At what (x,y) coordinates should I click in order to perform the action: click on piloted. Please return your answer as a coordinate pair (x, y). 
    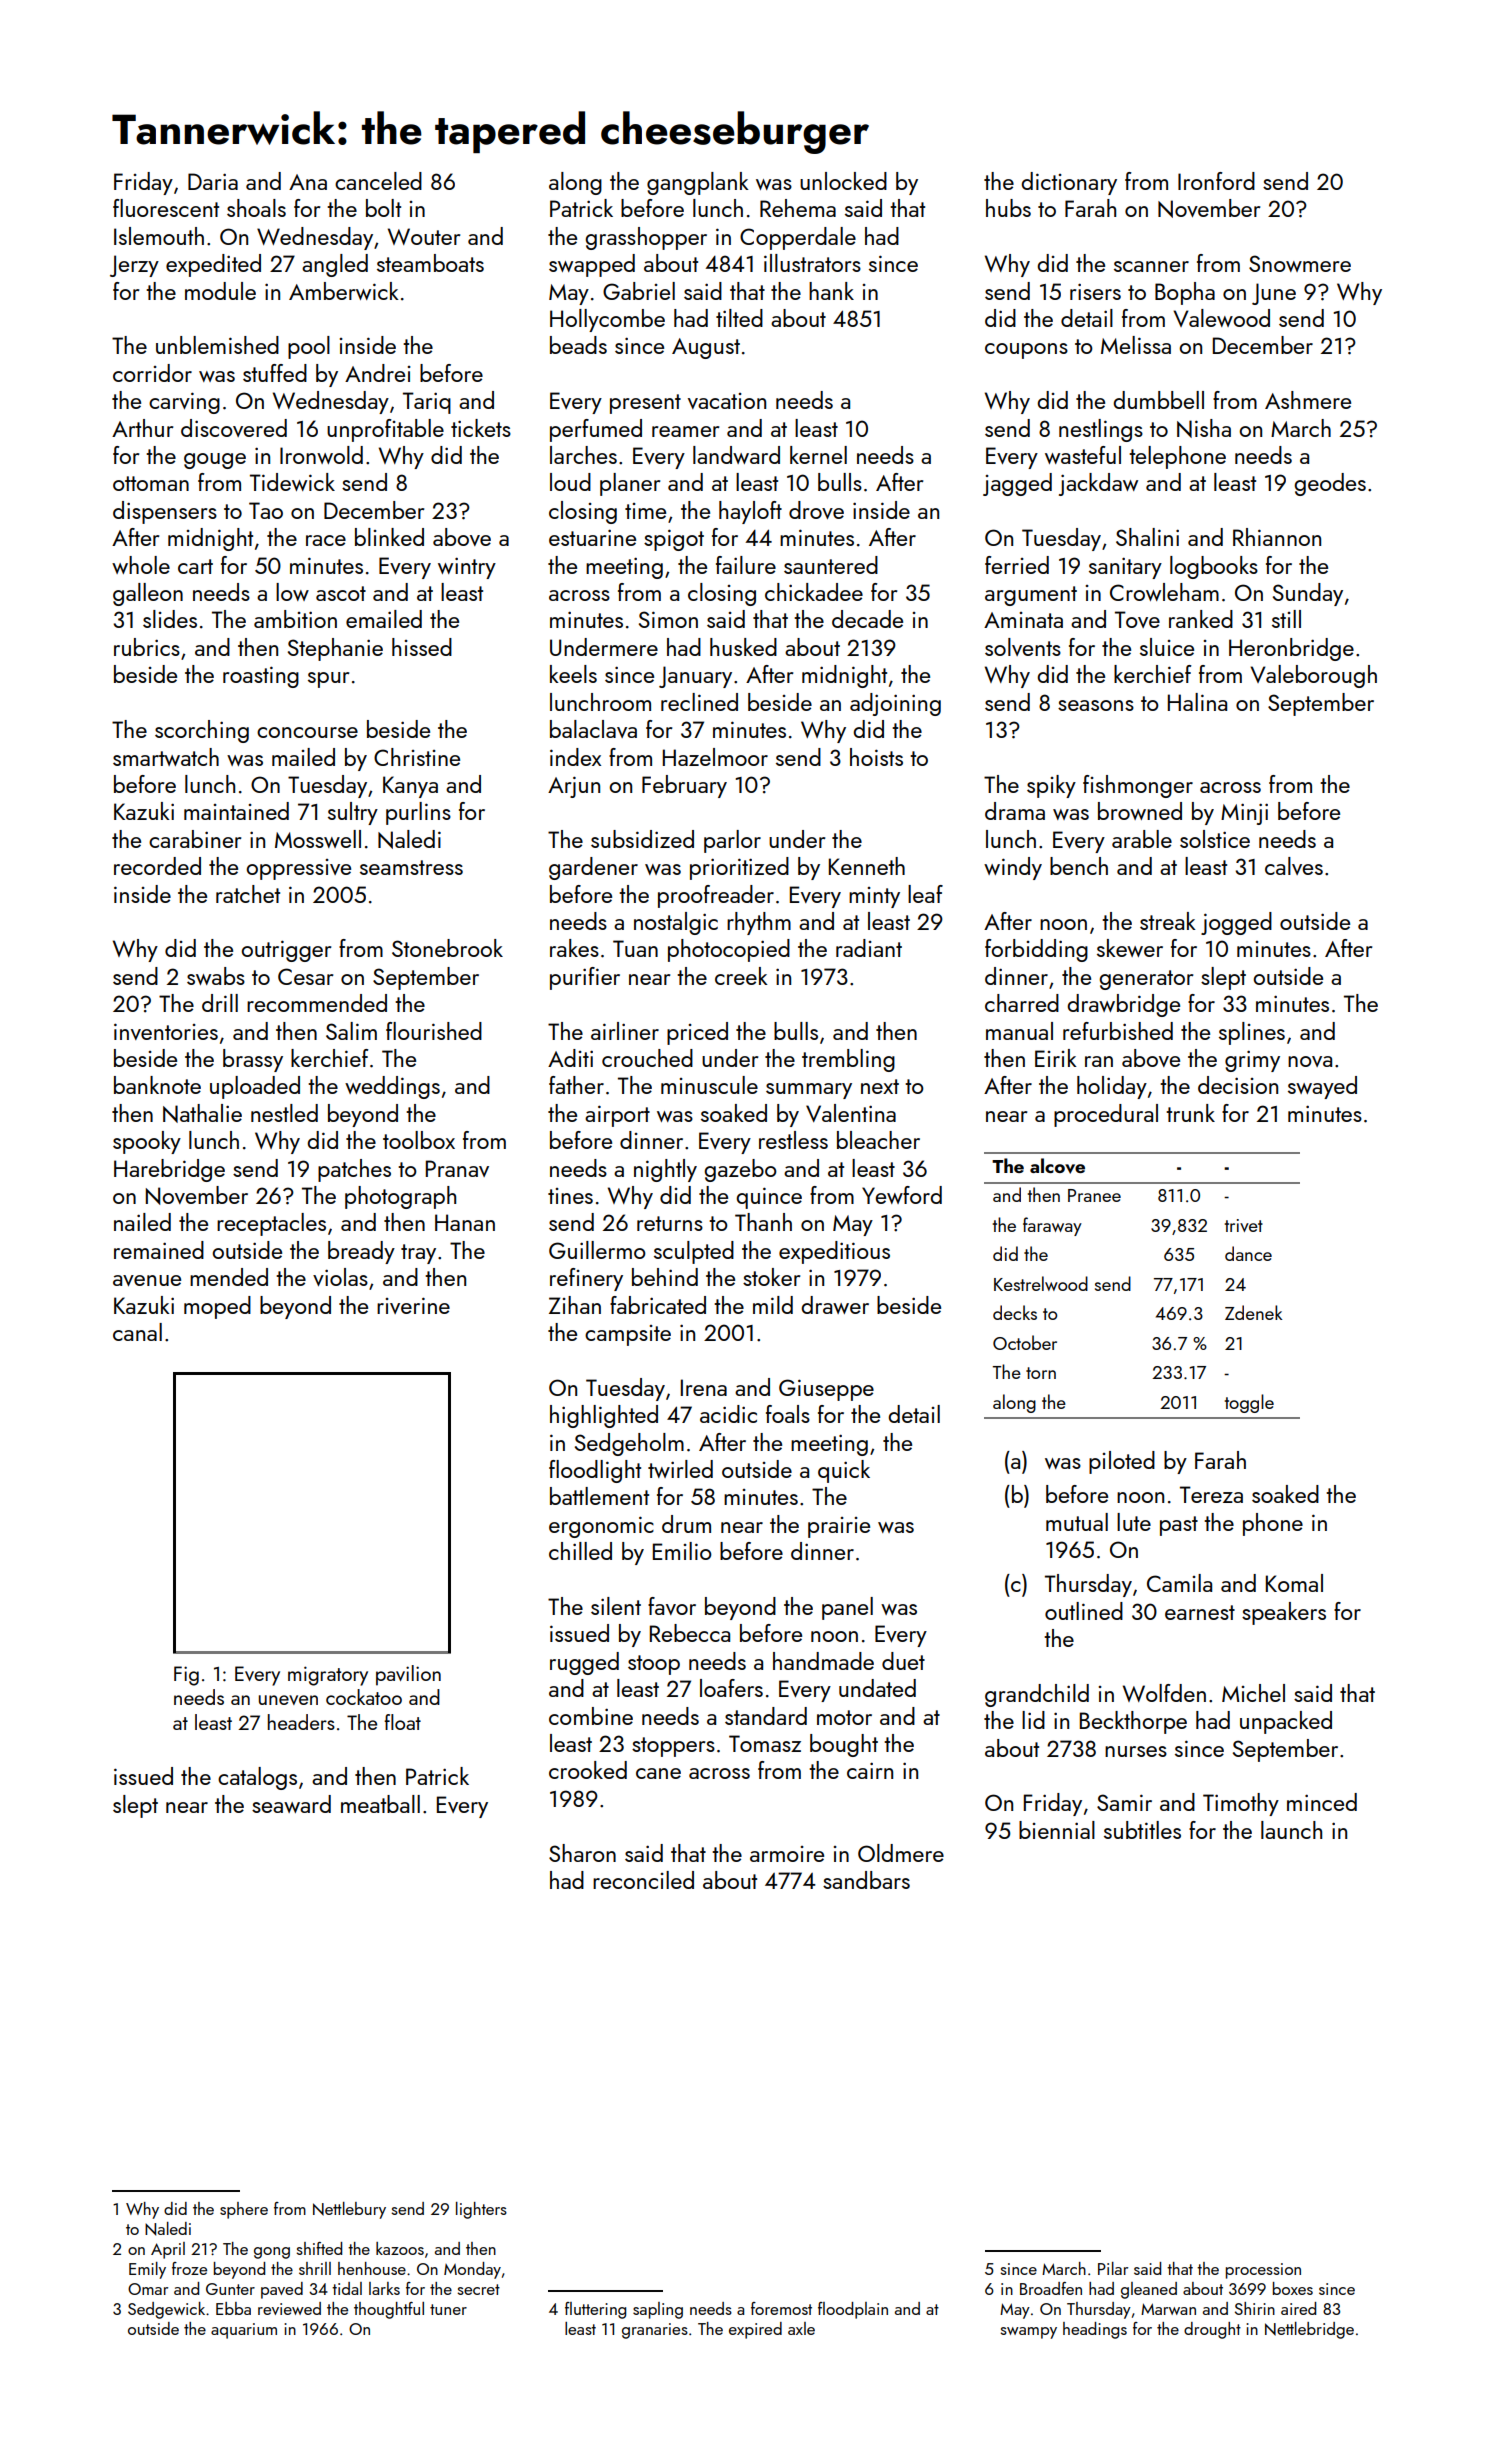
    Looking at the image, I should click on (1122, 1462).
